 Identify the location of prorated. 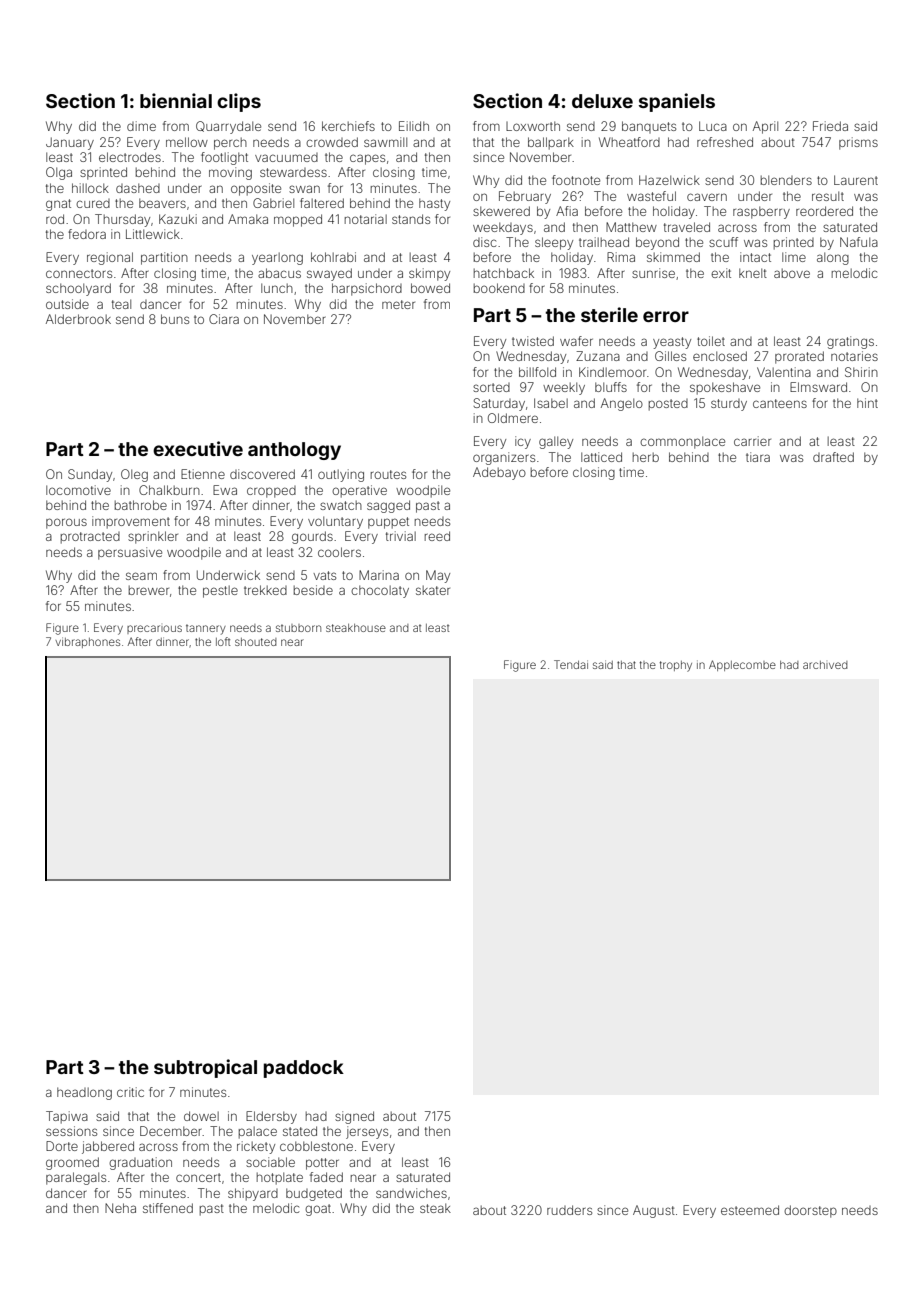
(799, 357).
